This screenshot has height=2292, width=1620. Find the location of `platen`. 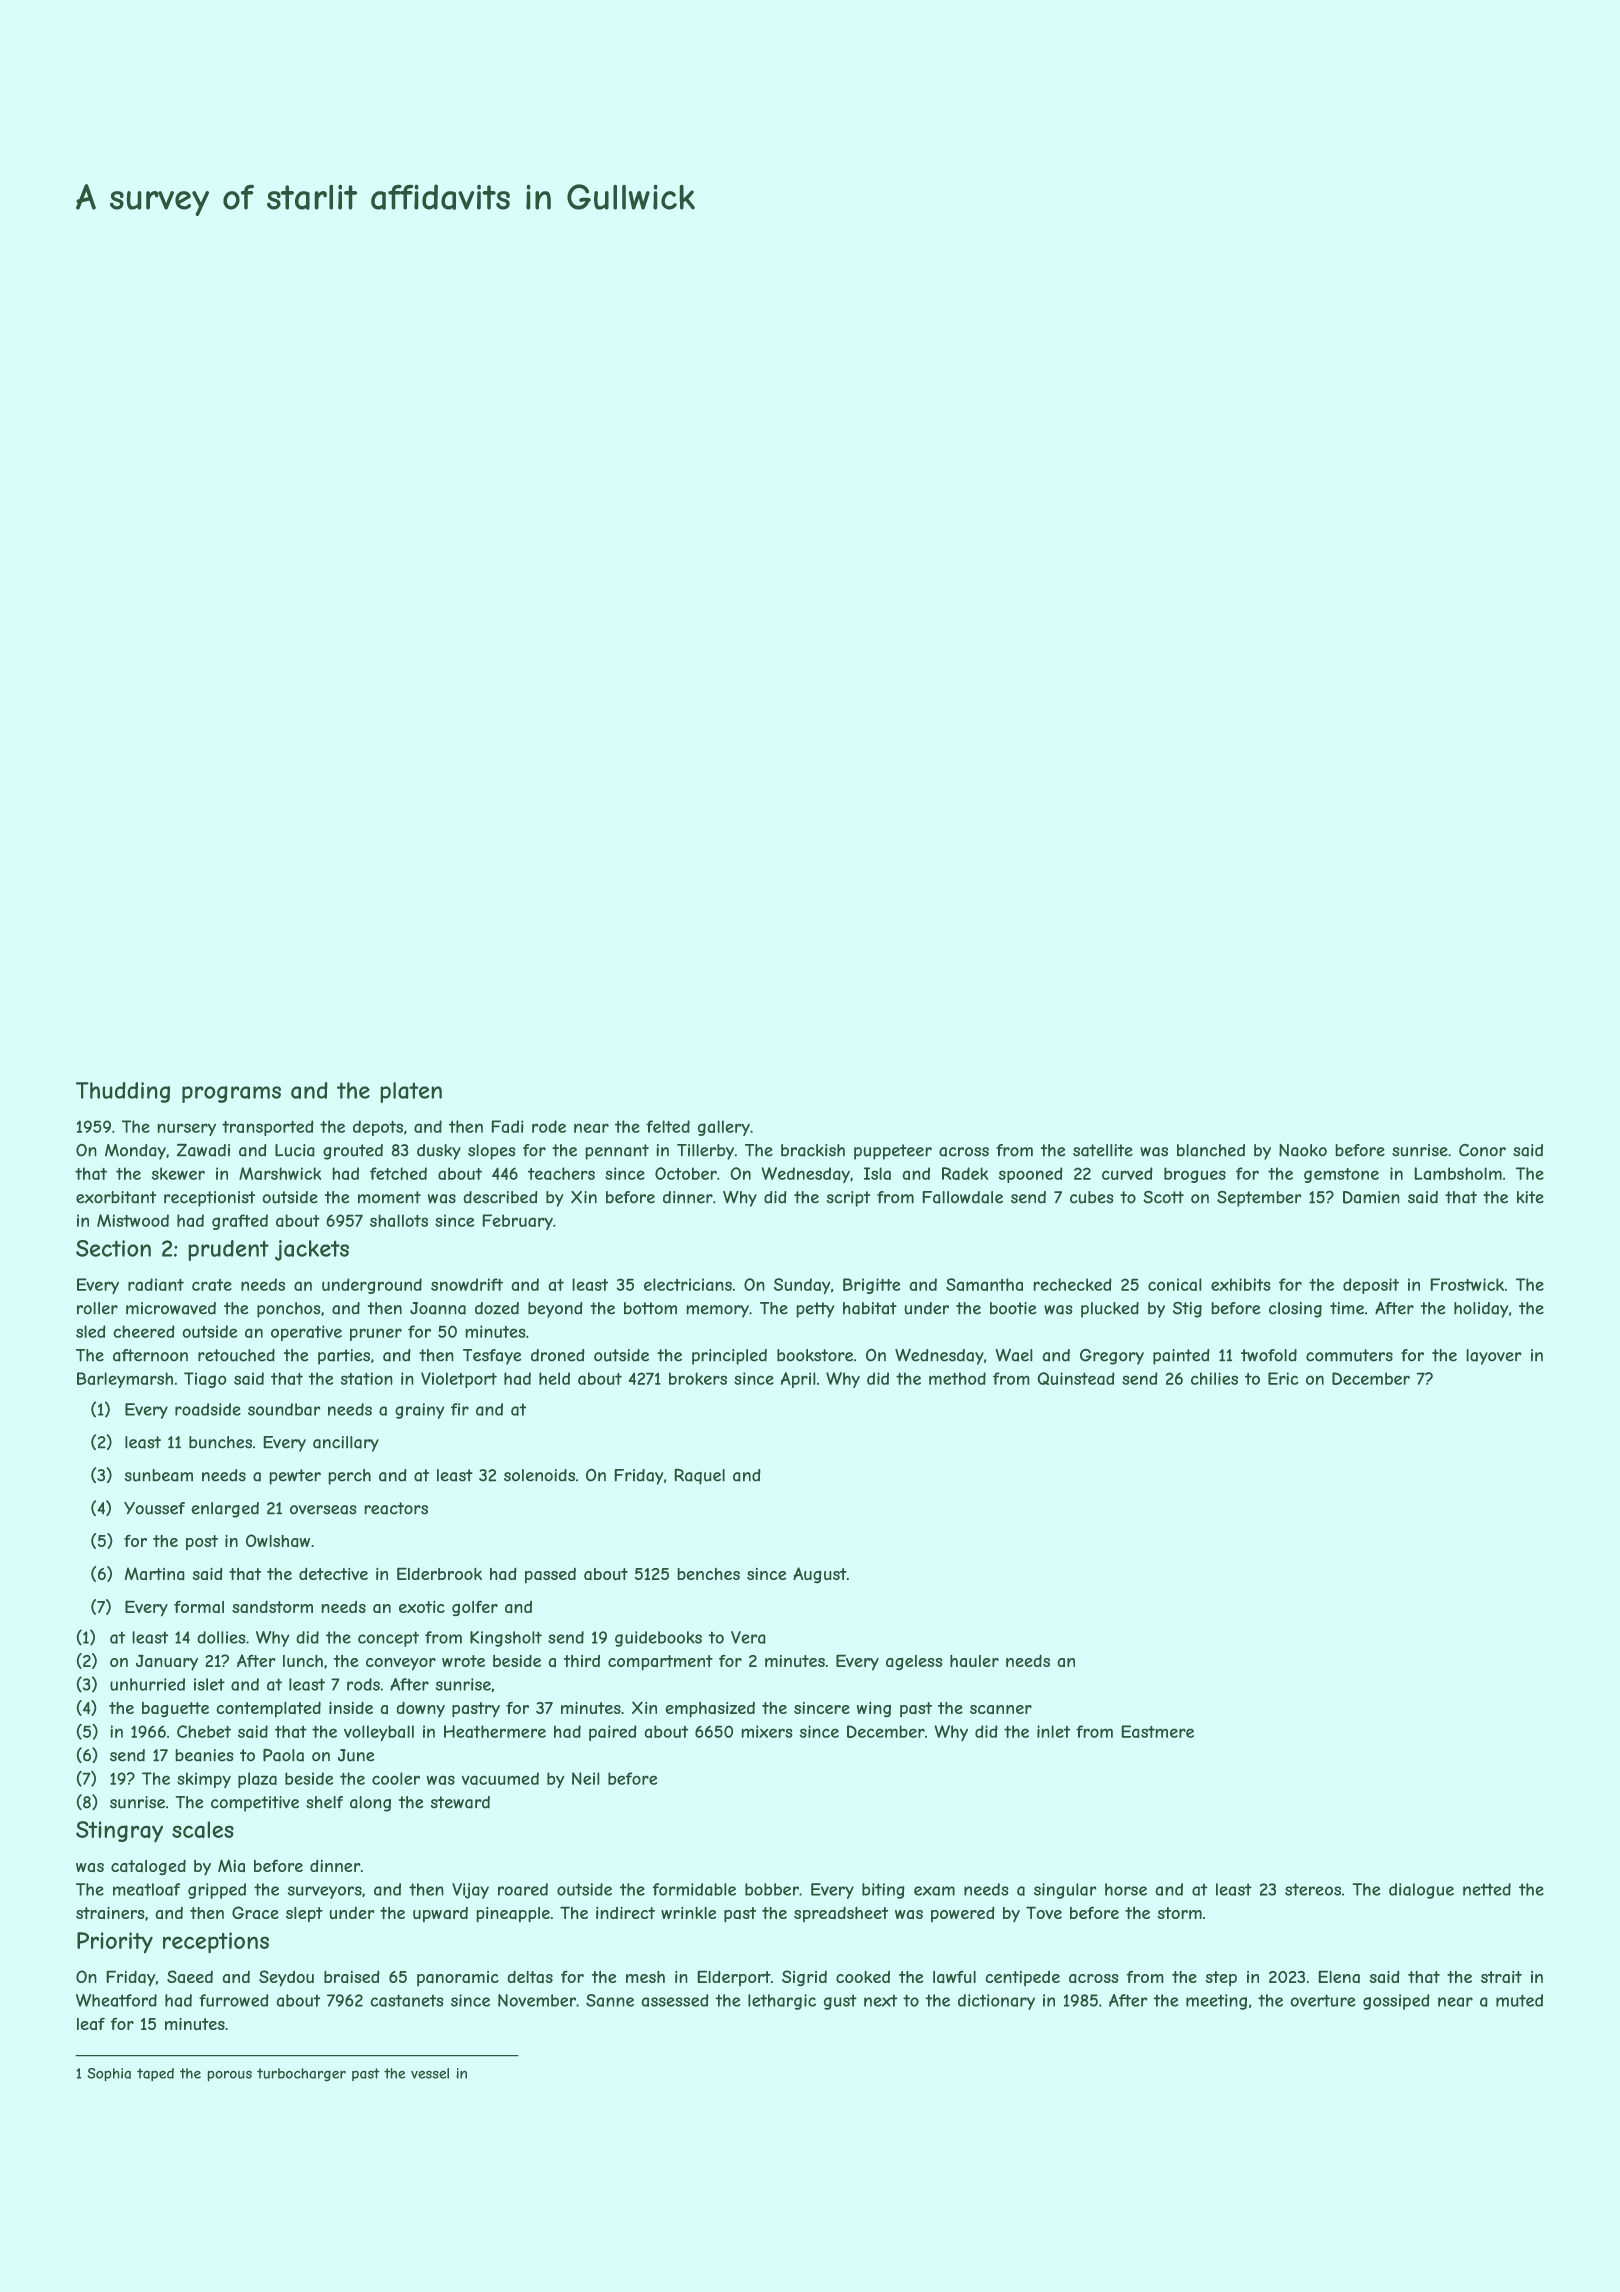

platen is located at coordinates (411, 1092).
